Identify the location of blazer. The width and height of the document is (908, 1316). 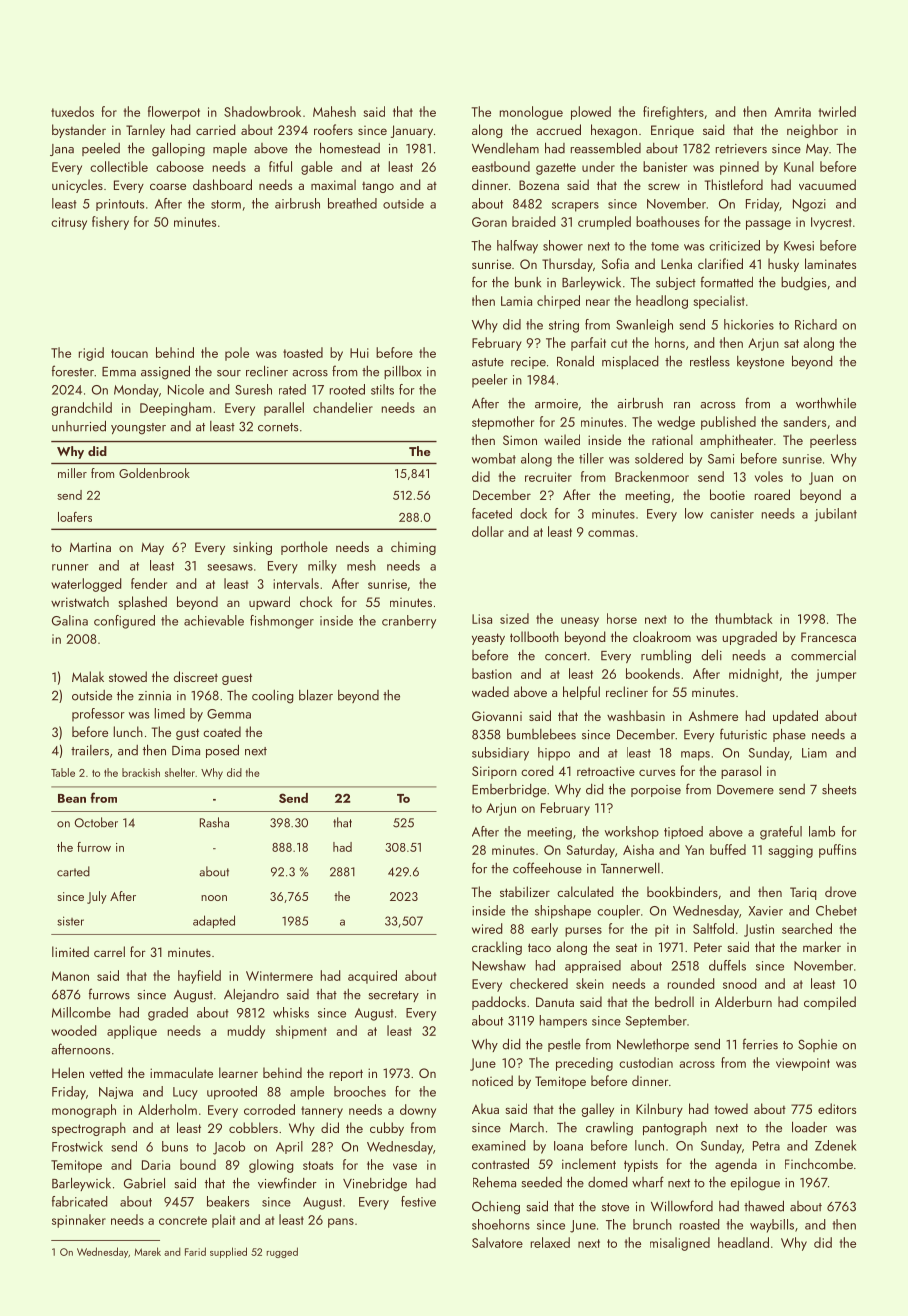
(316, 695).
